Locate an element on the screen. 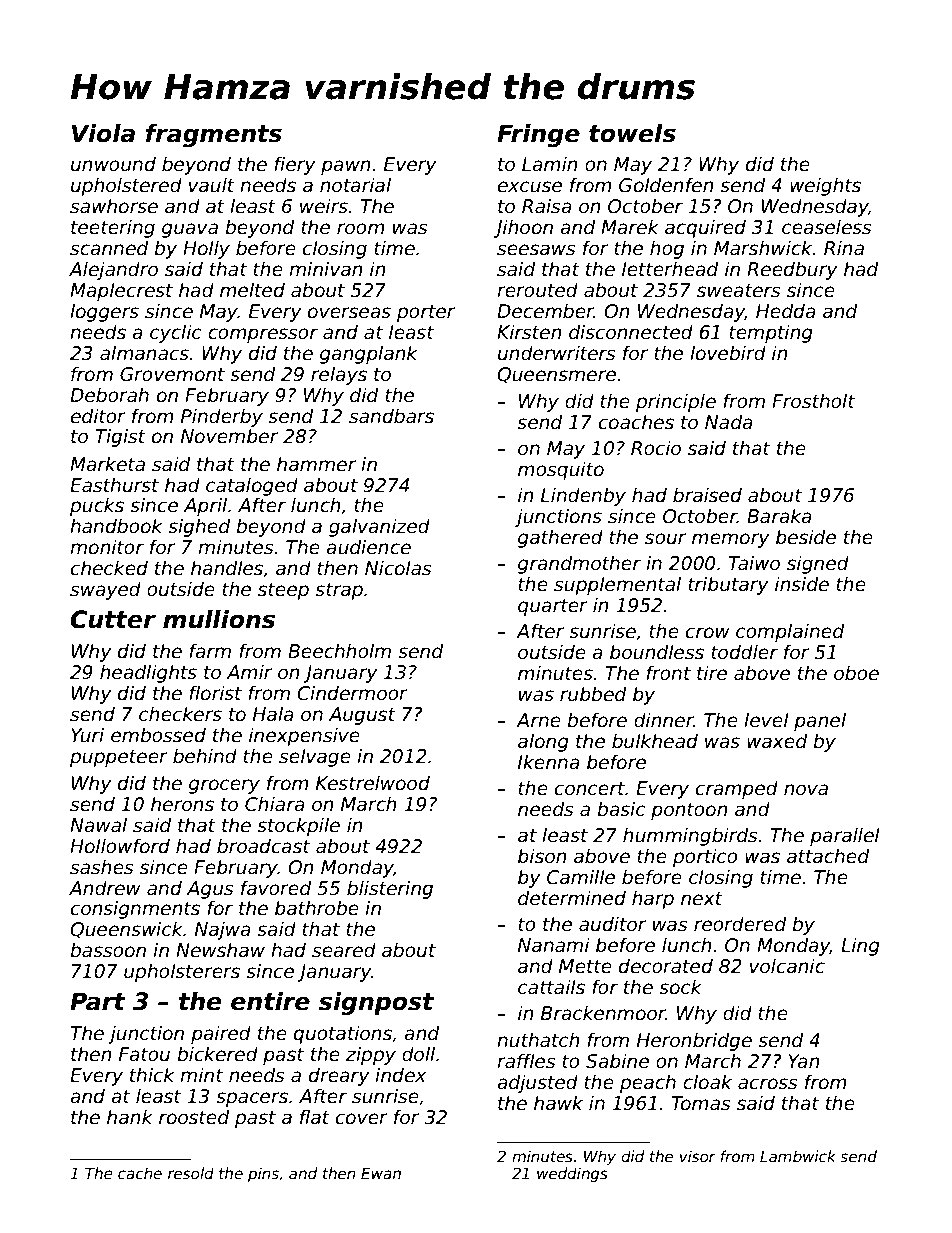  Fringe is located at coordinates (538, 135).
